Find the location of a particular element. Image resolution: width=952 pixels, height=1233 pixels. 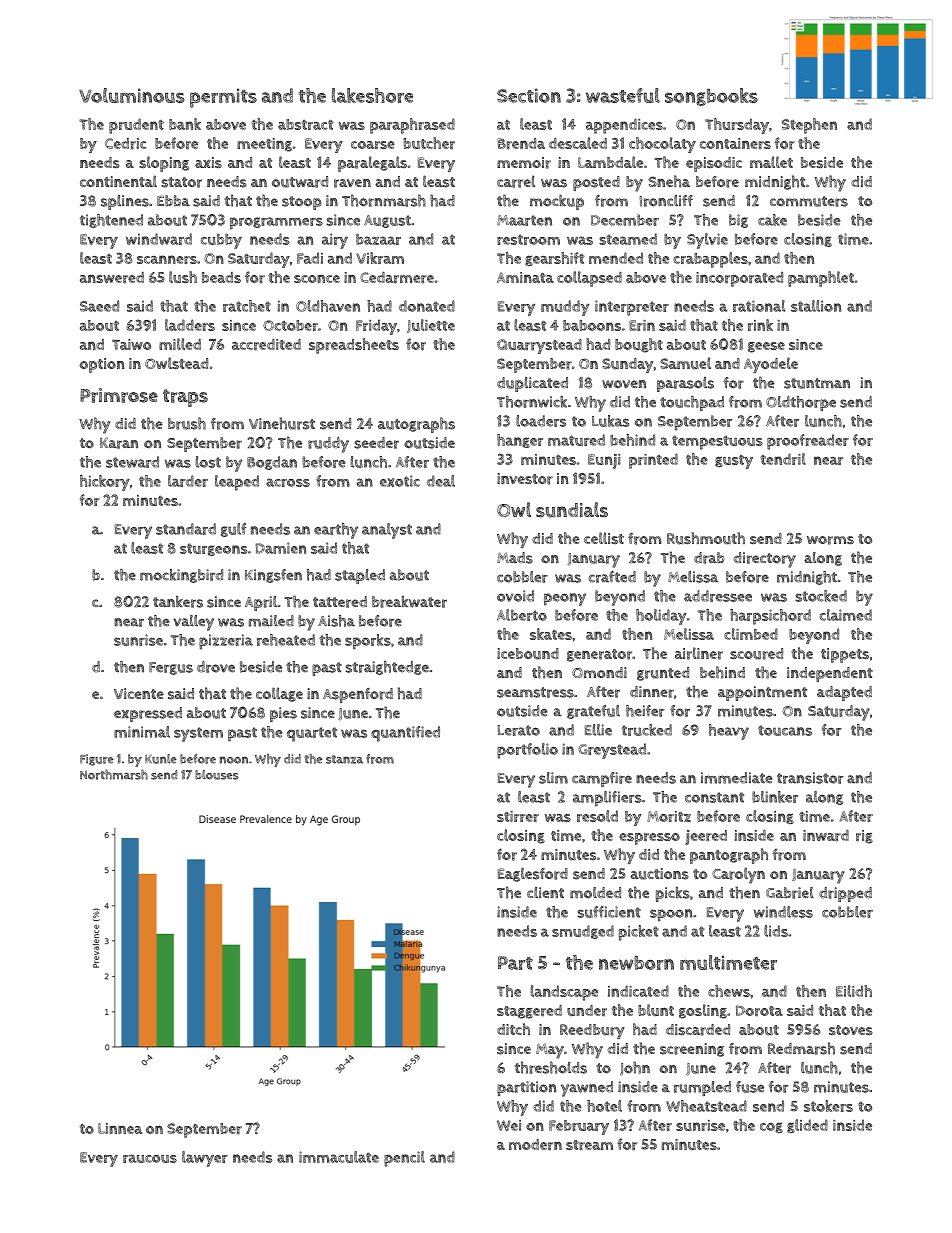

Section is located at coordinates (529, 95).
